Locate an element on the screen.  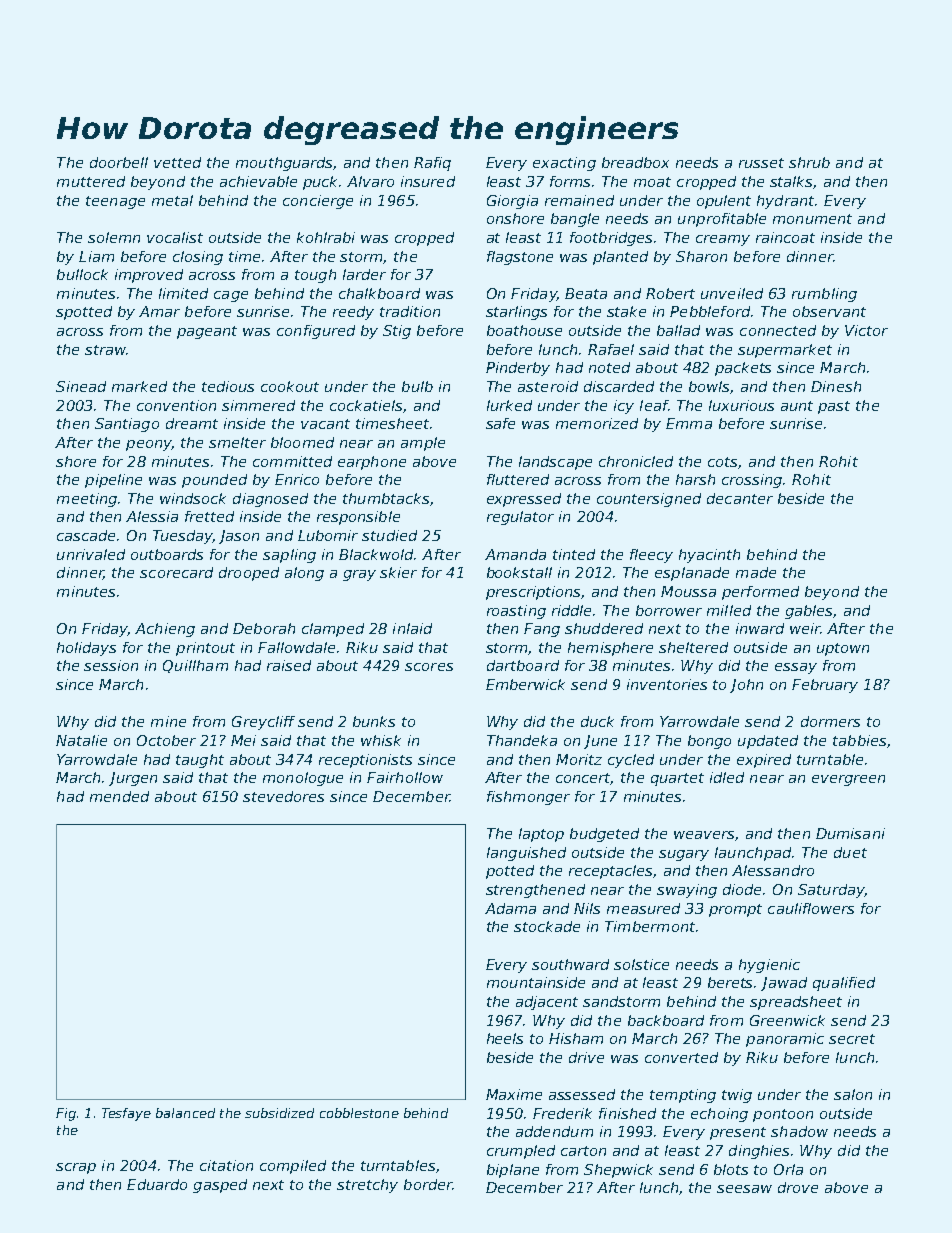
clamped is located at coordinates (333, 630).
